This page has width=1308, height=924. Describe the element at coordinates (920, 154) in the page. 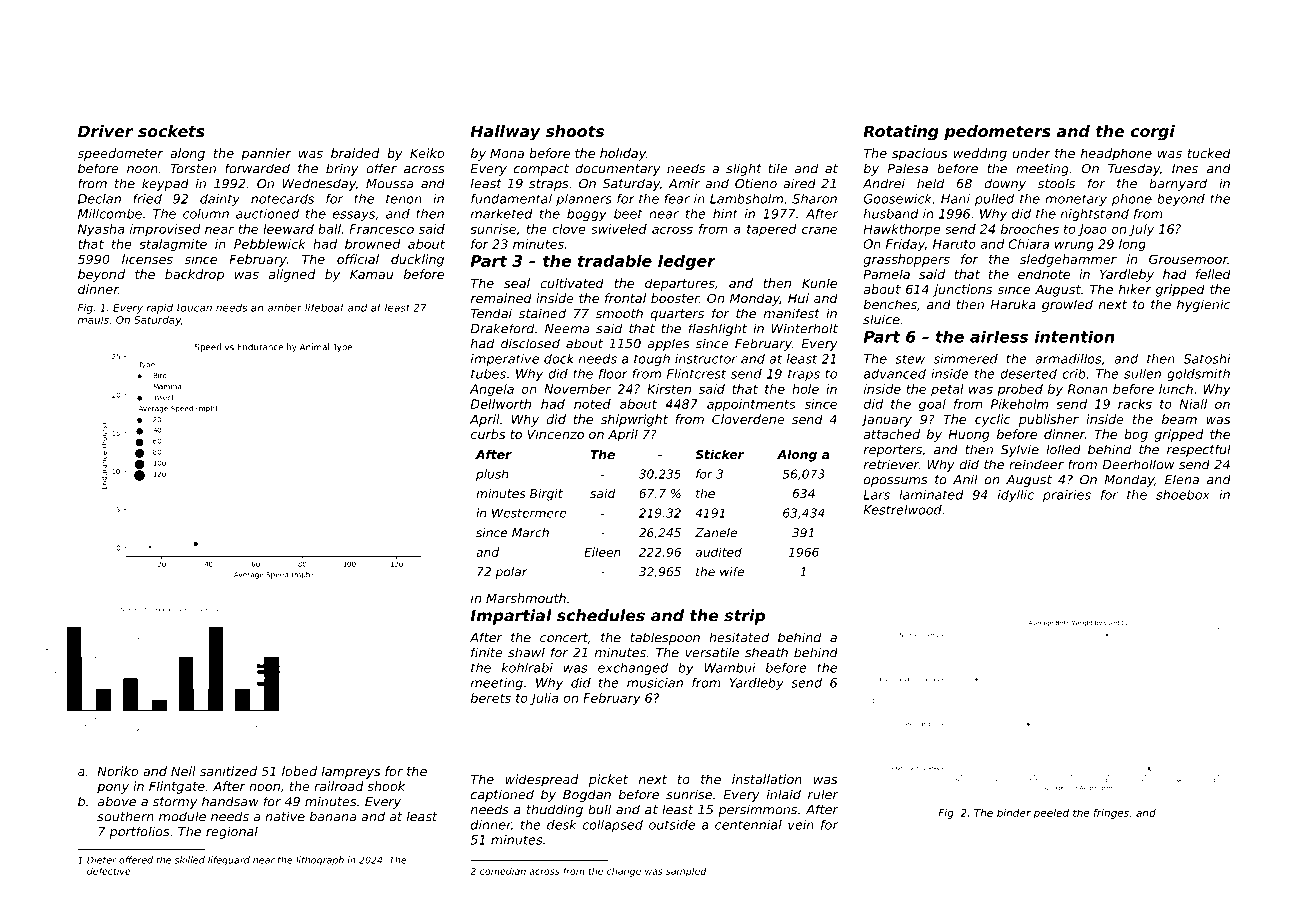

I see `spacious` at that location.
